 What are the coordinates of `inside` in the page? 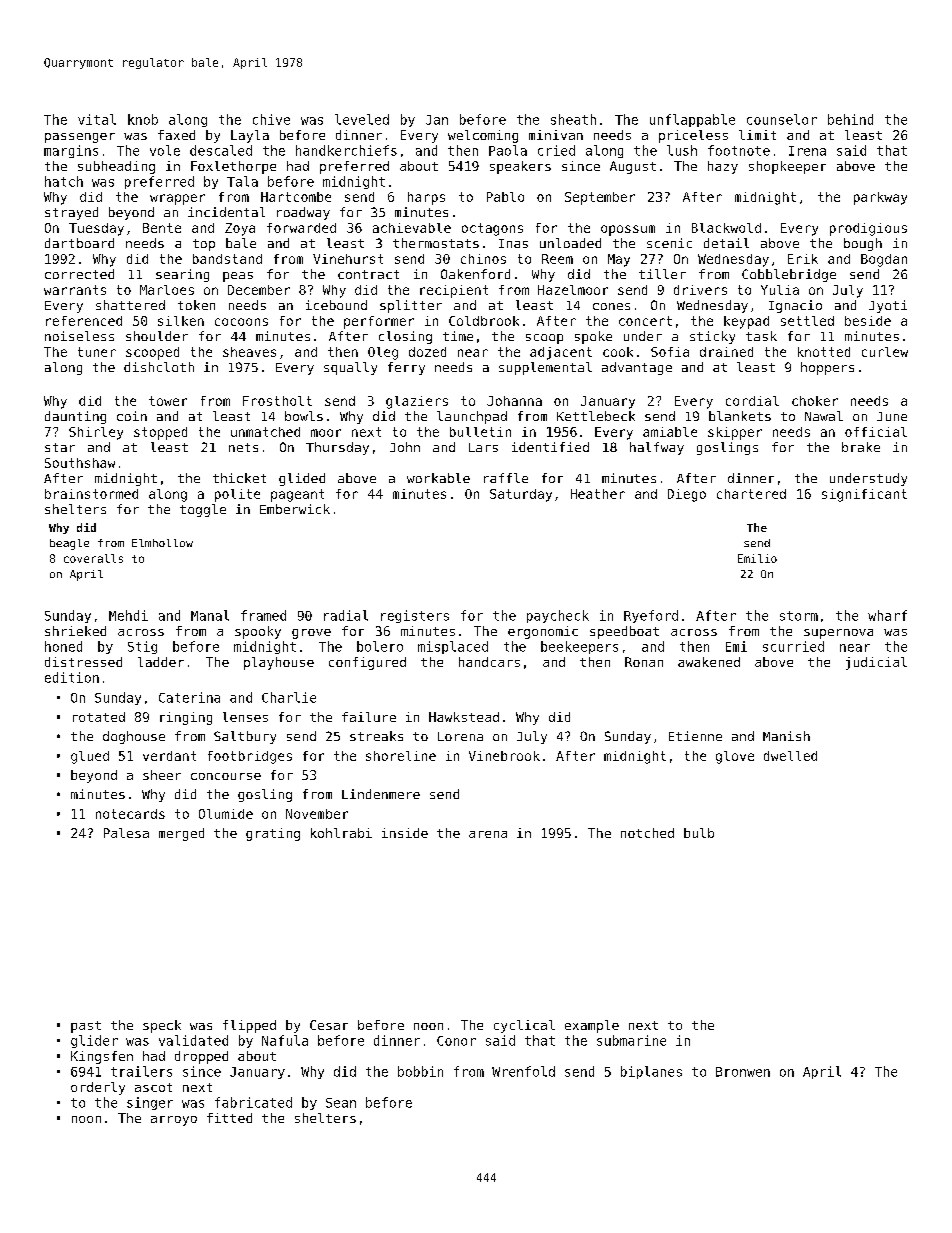 It's located at (405, 833).
